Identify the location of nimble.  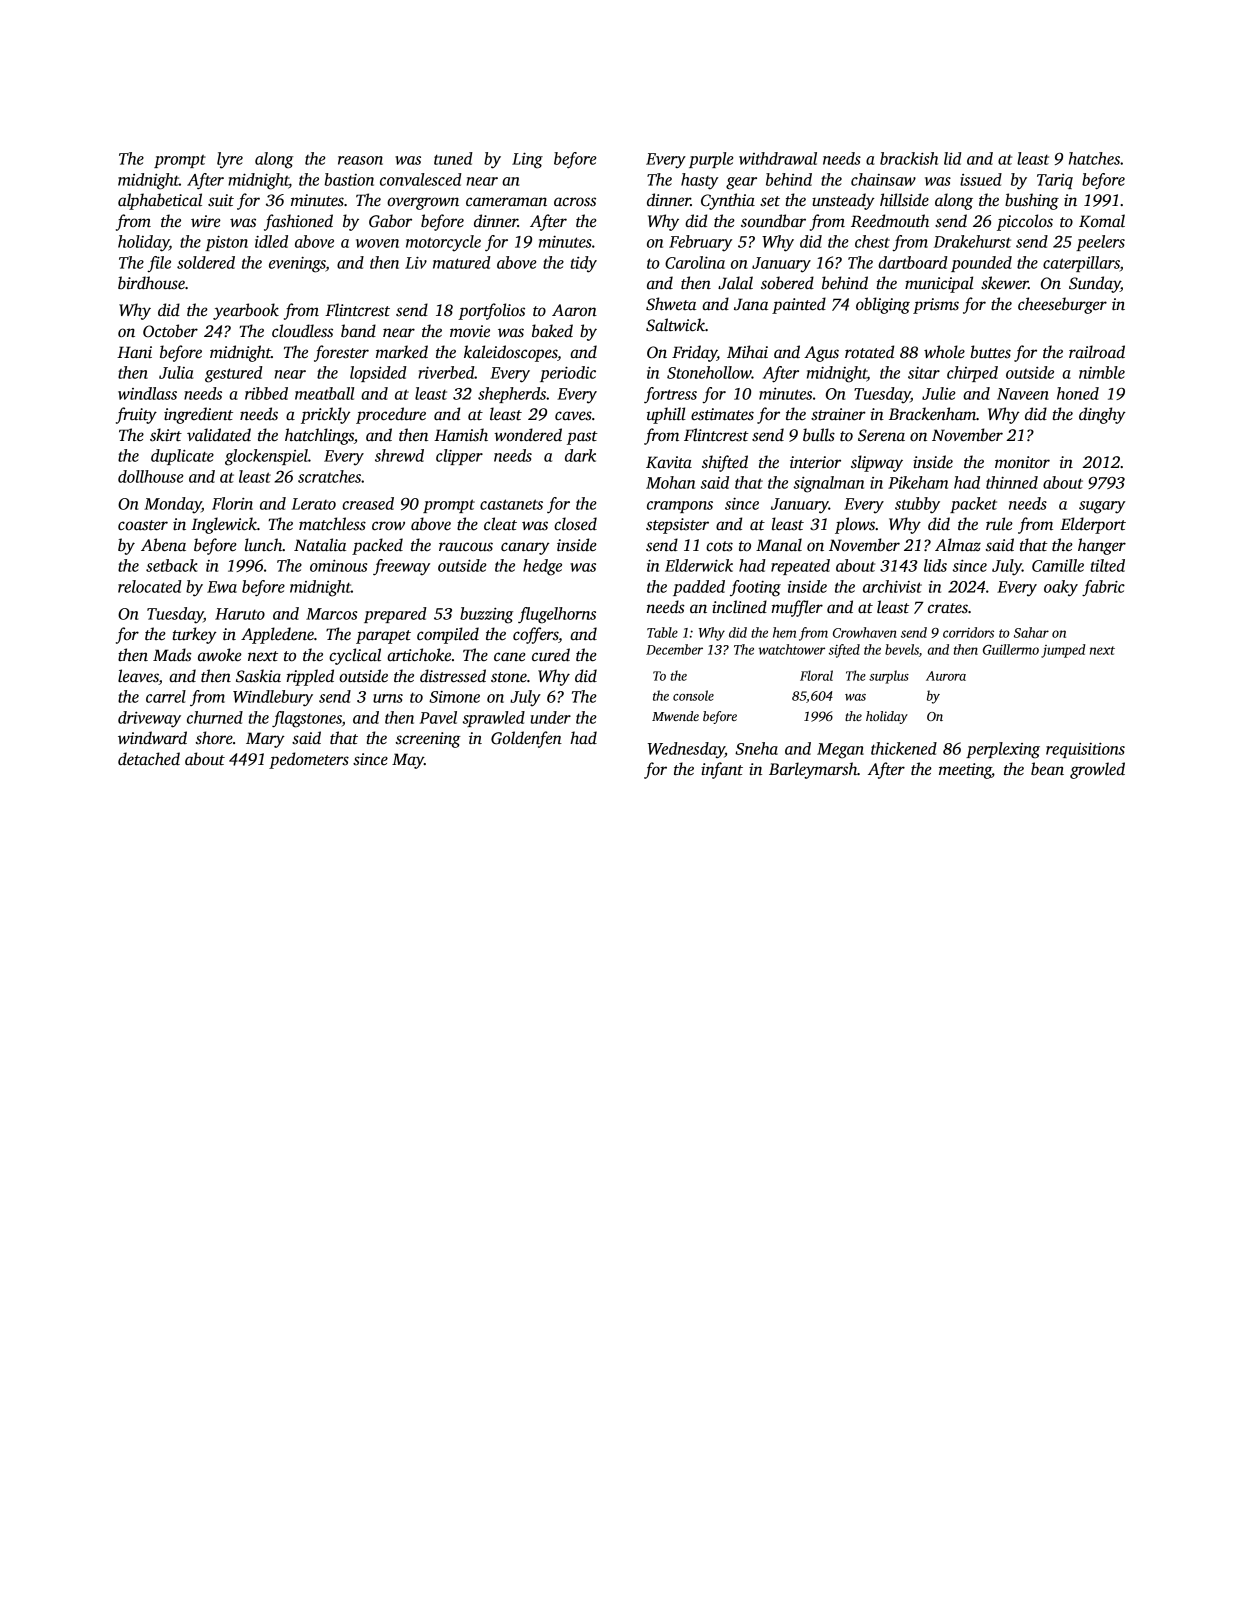
(1102, 372).
